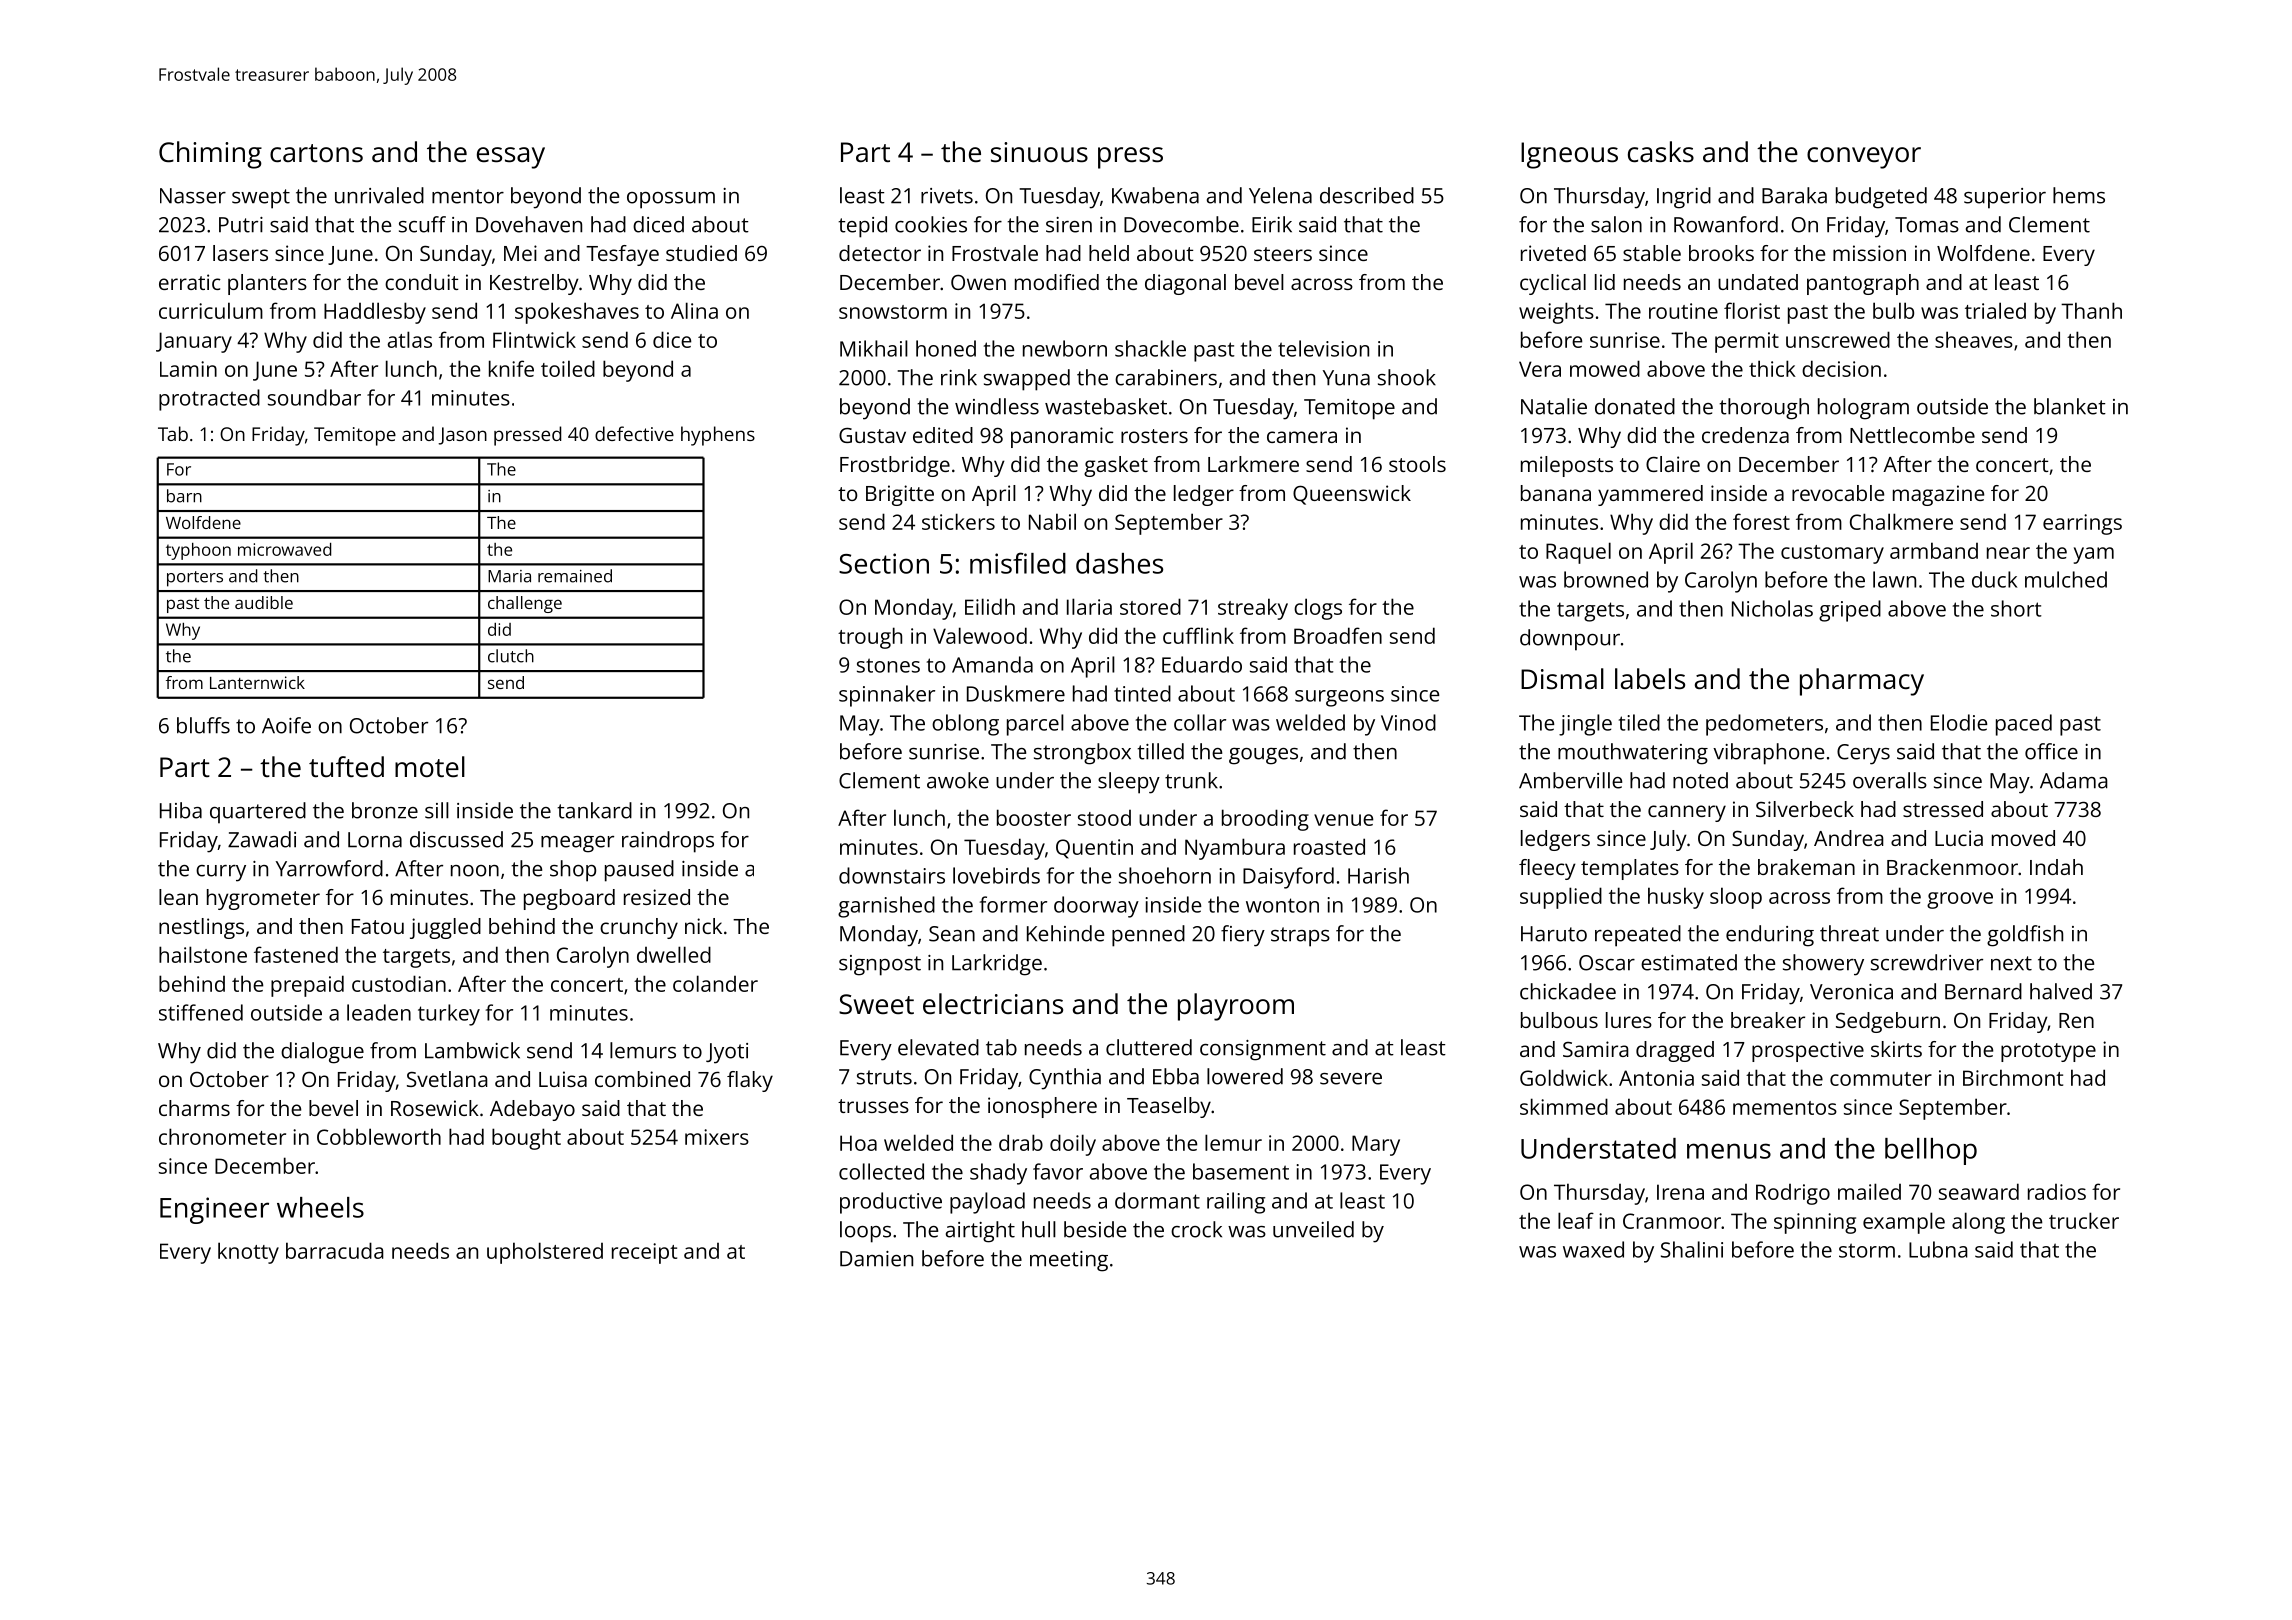 The height and width of the page is (1620, 2292). What do you see at coordinates (1069, 1261) in the page?
I see `meeting` at bounding box center [1069, 1261].
